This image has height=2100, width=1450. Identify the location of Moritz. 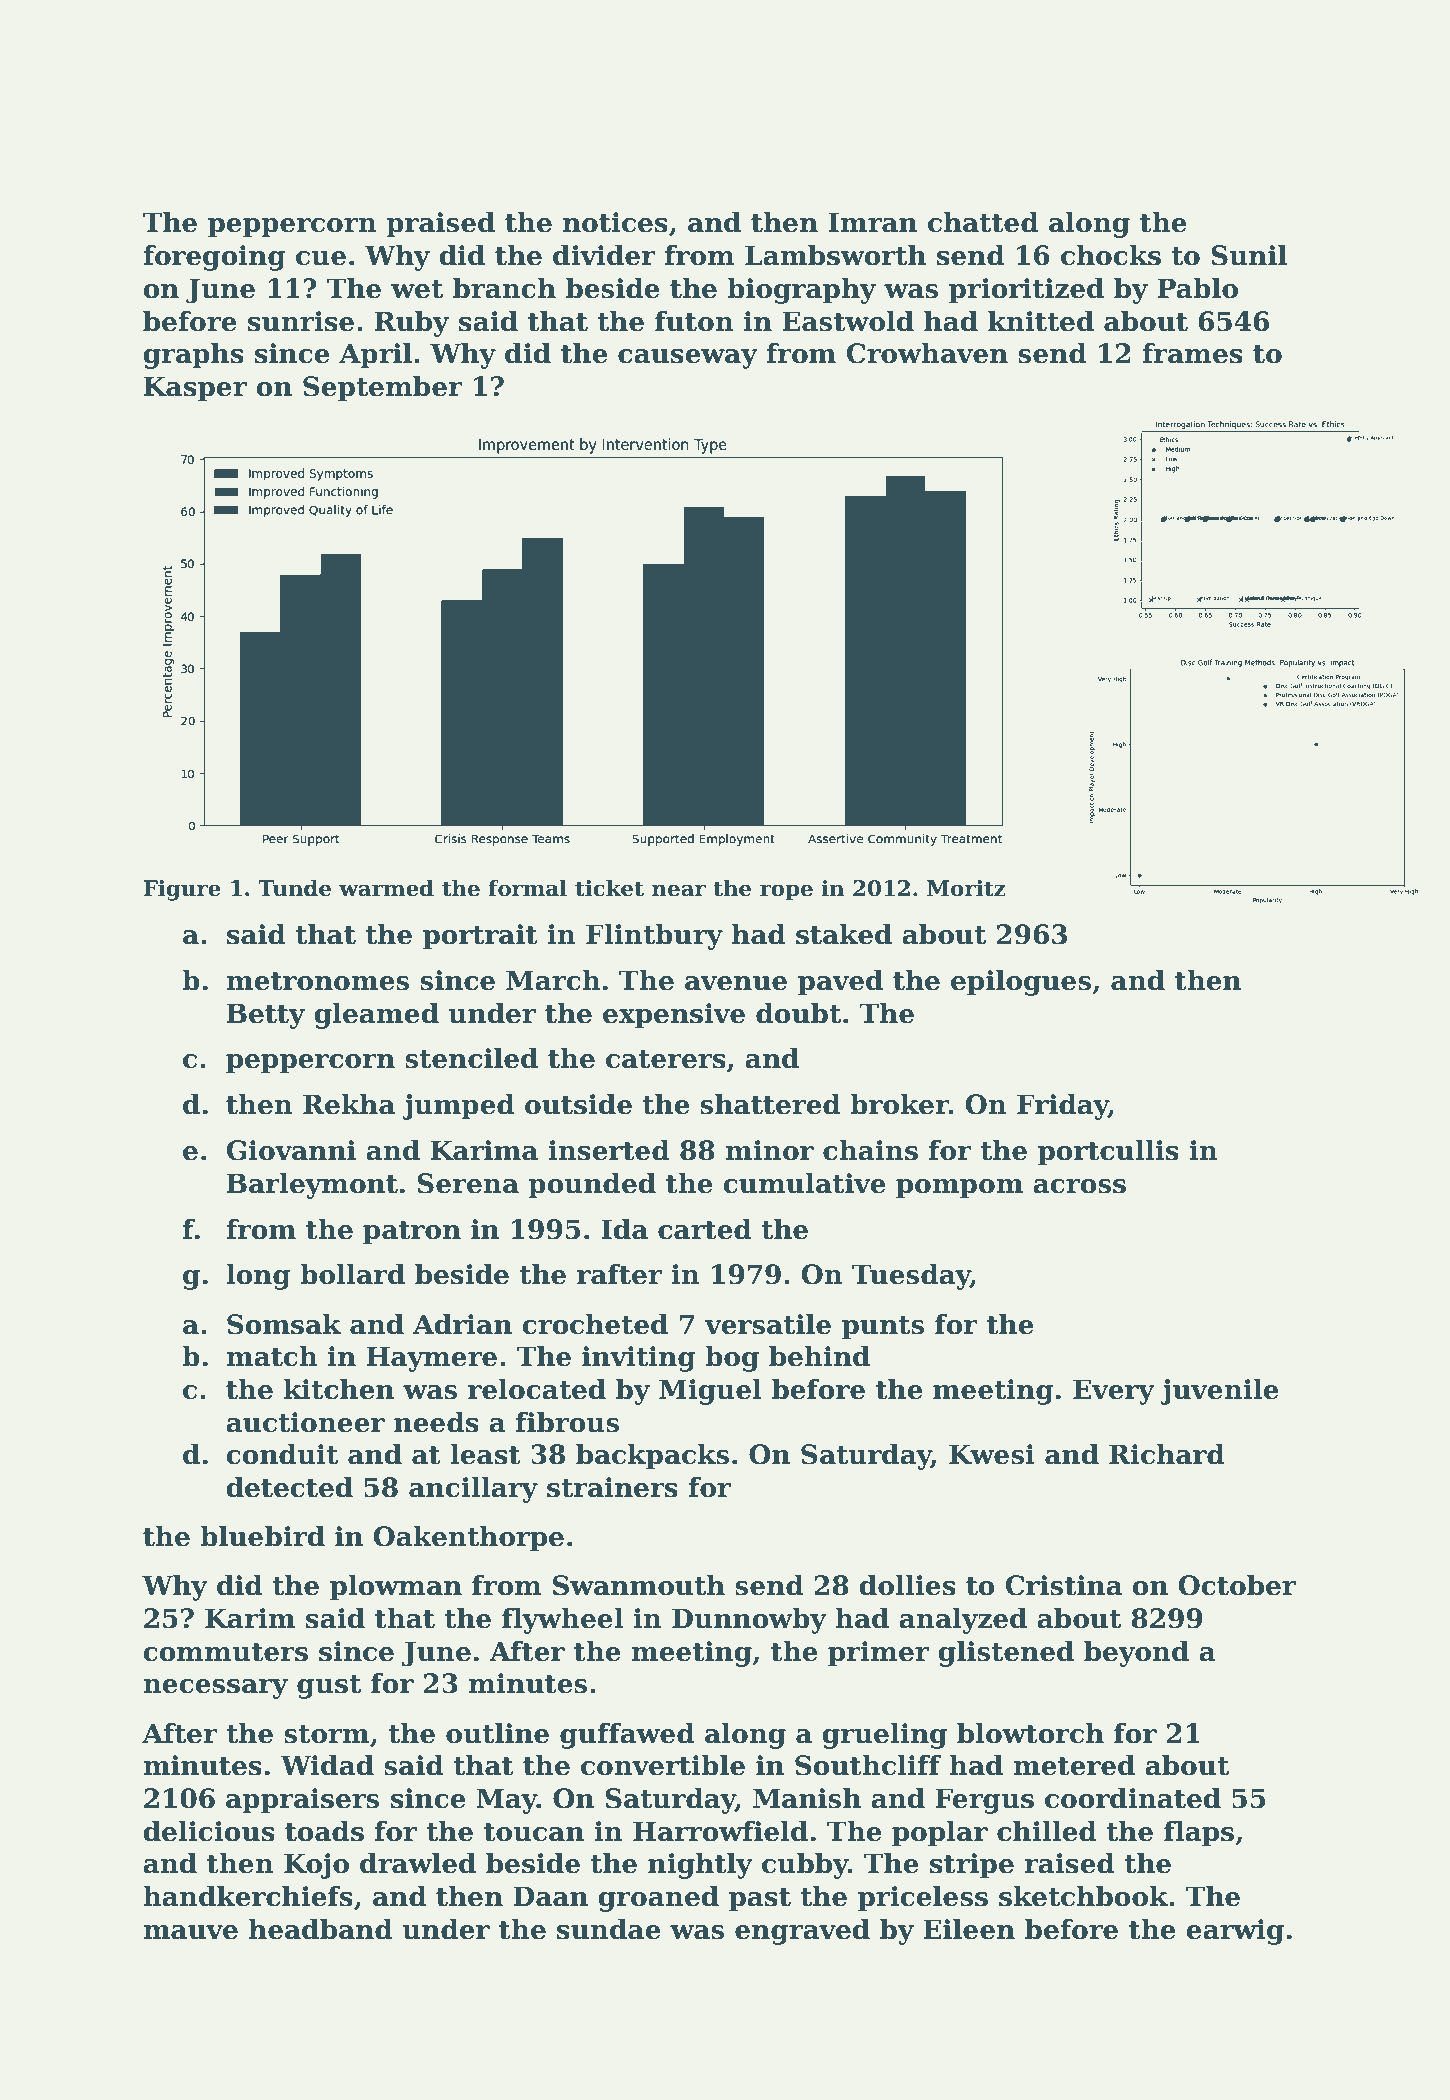
(966, 888).
